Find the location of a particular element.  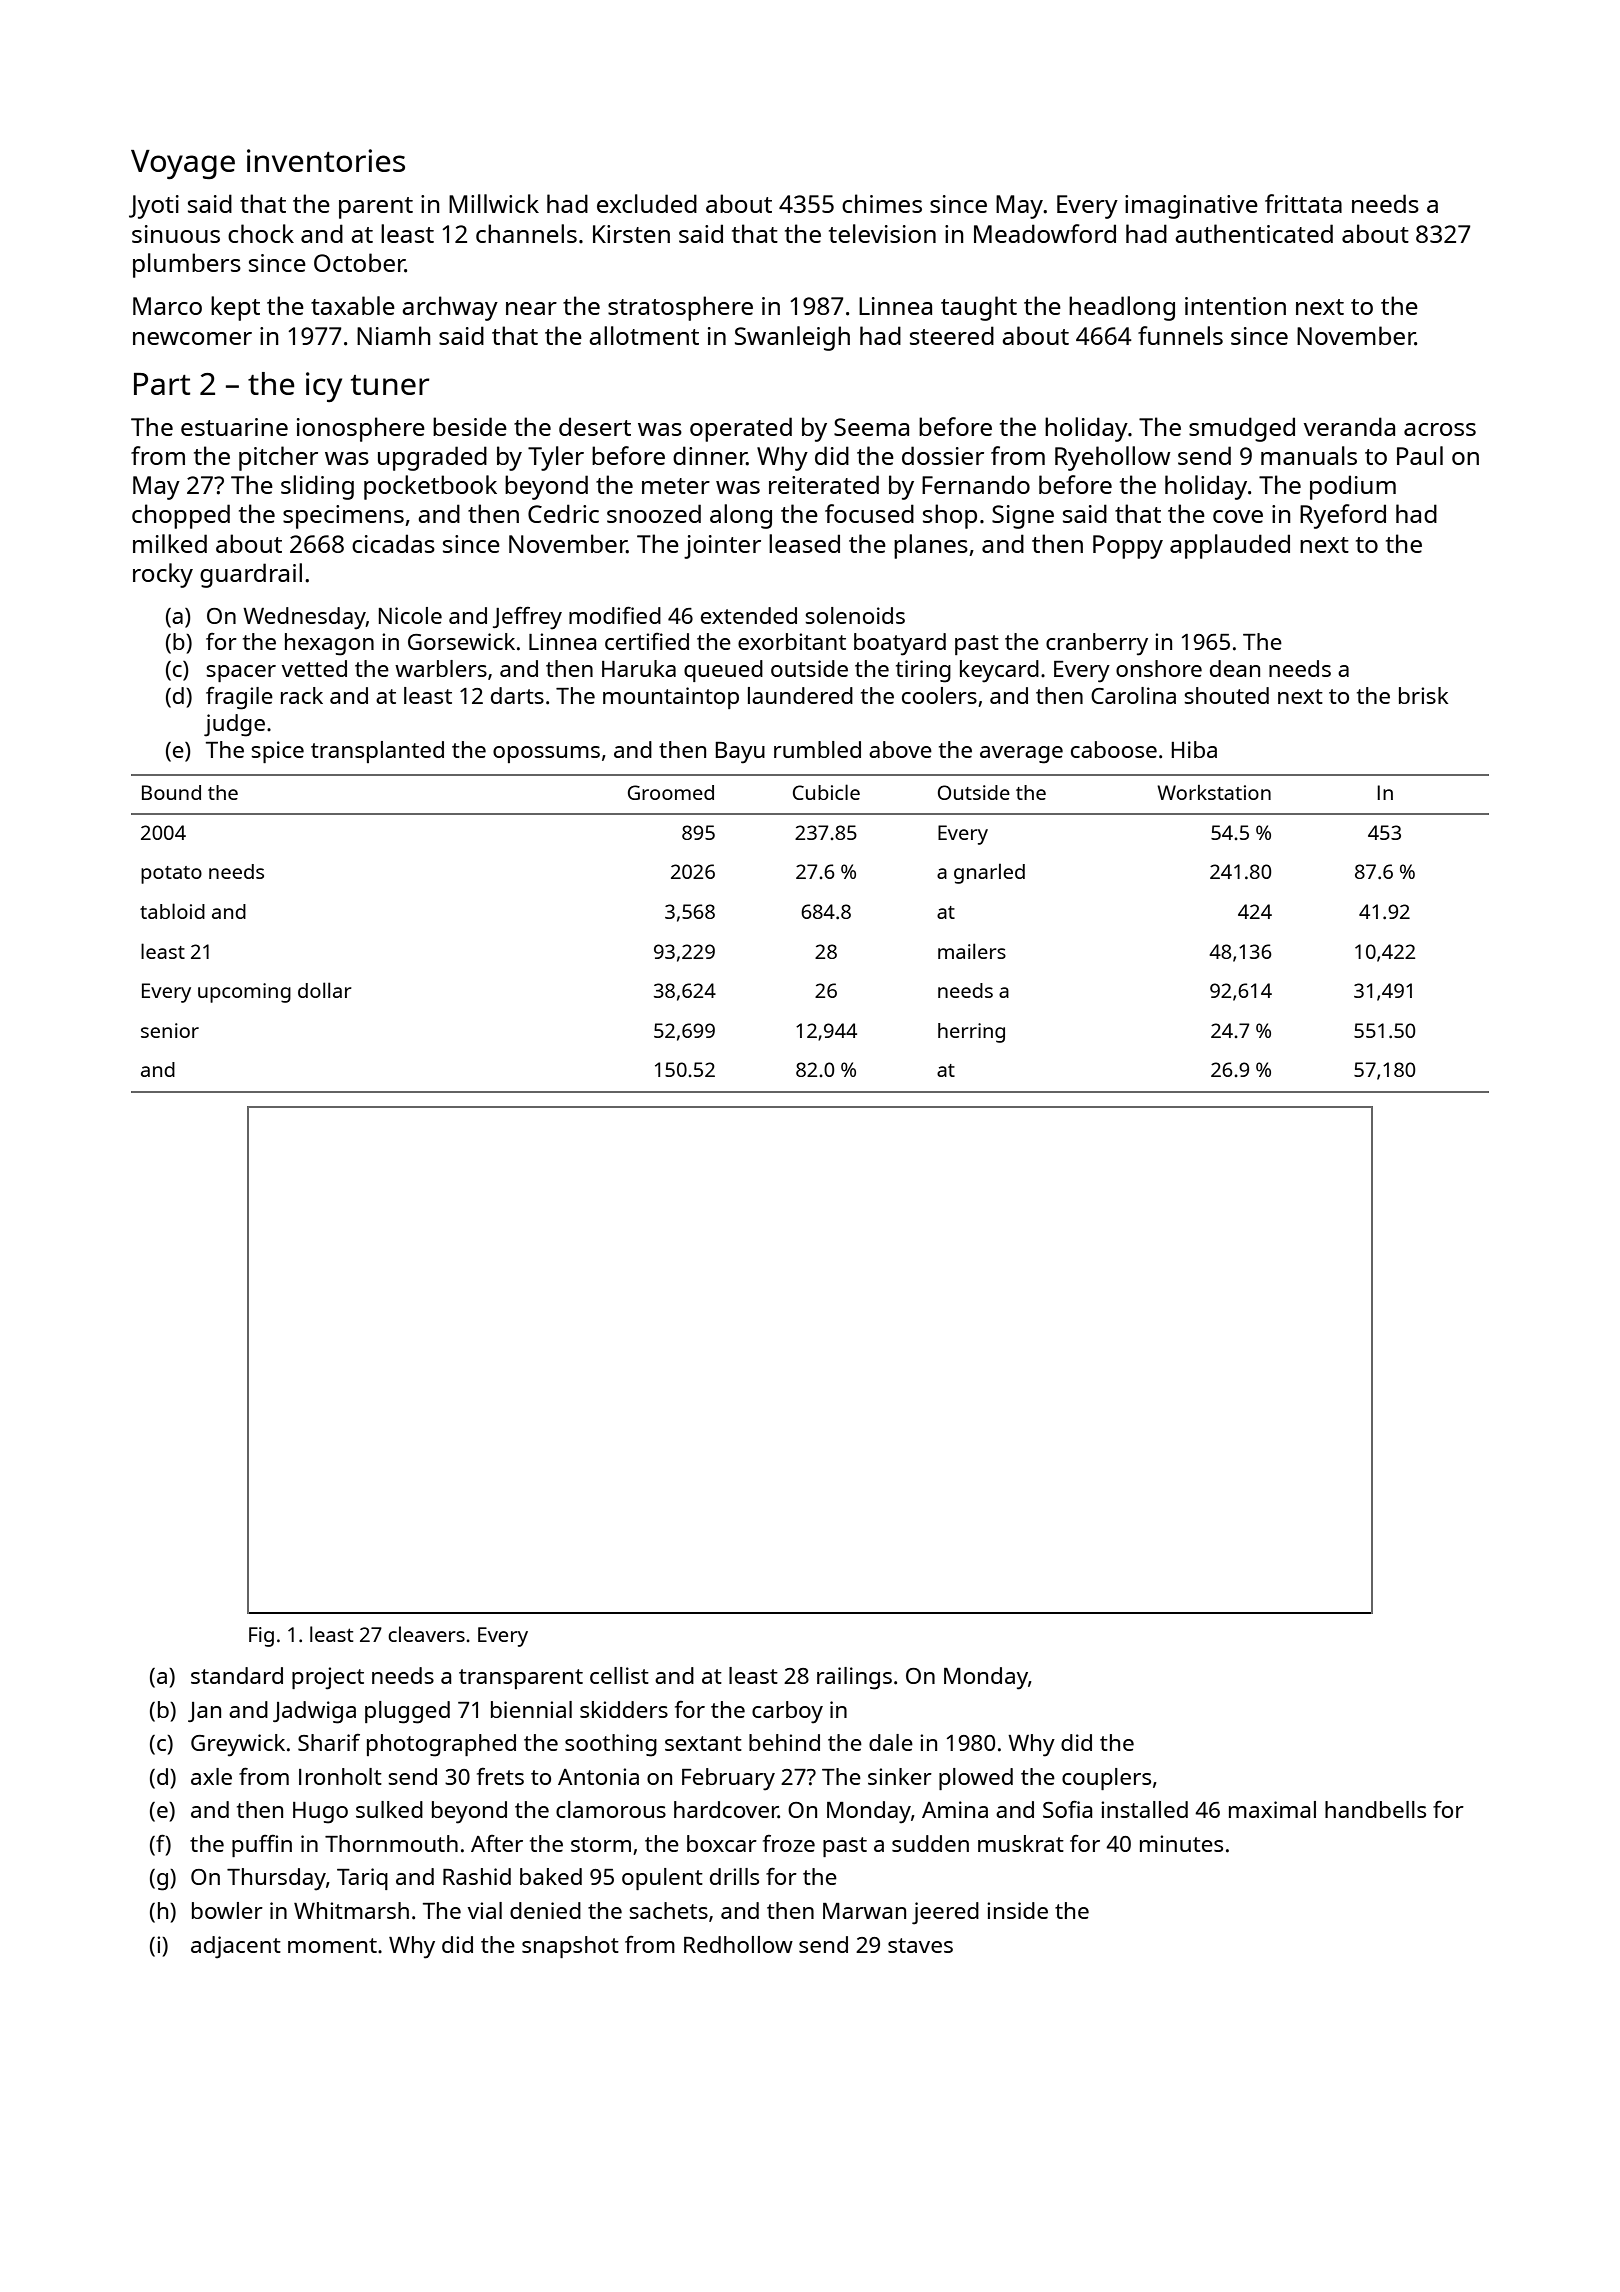

couplers is located at coordinates (1106, 1779).
